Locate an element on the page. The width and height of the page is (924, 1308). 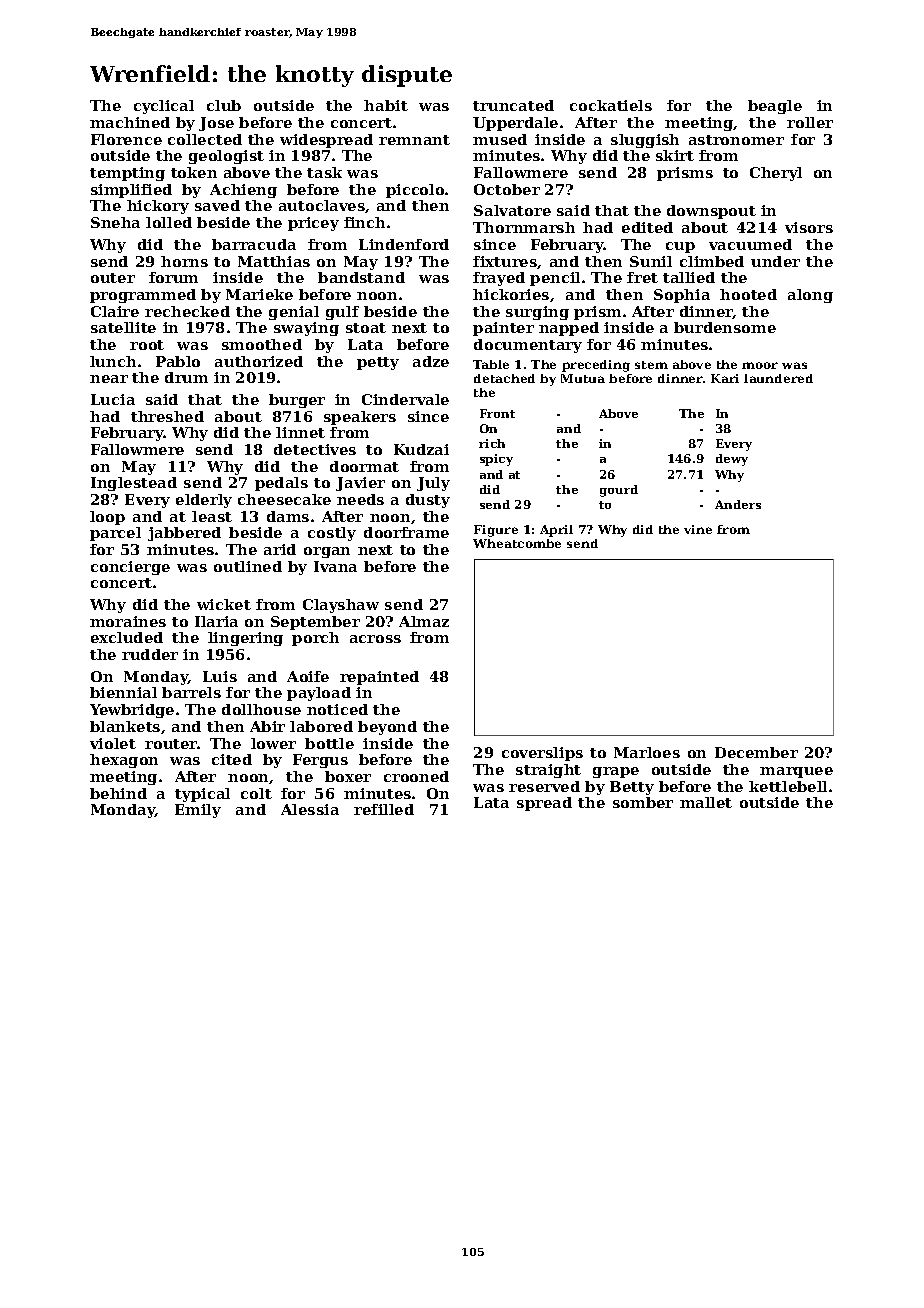
mused is located at coordinates (500, 139).
